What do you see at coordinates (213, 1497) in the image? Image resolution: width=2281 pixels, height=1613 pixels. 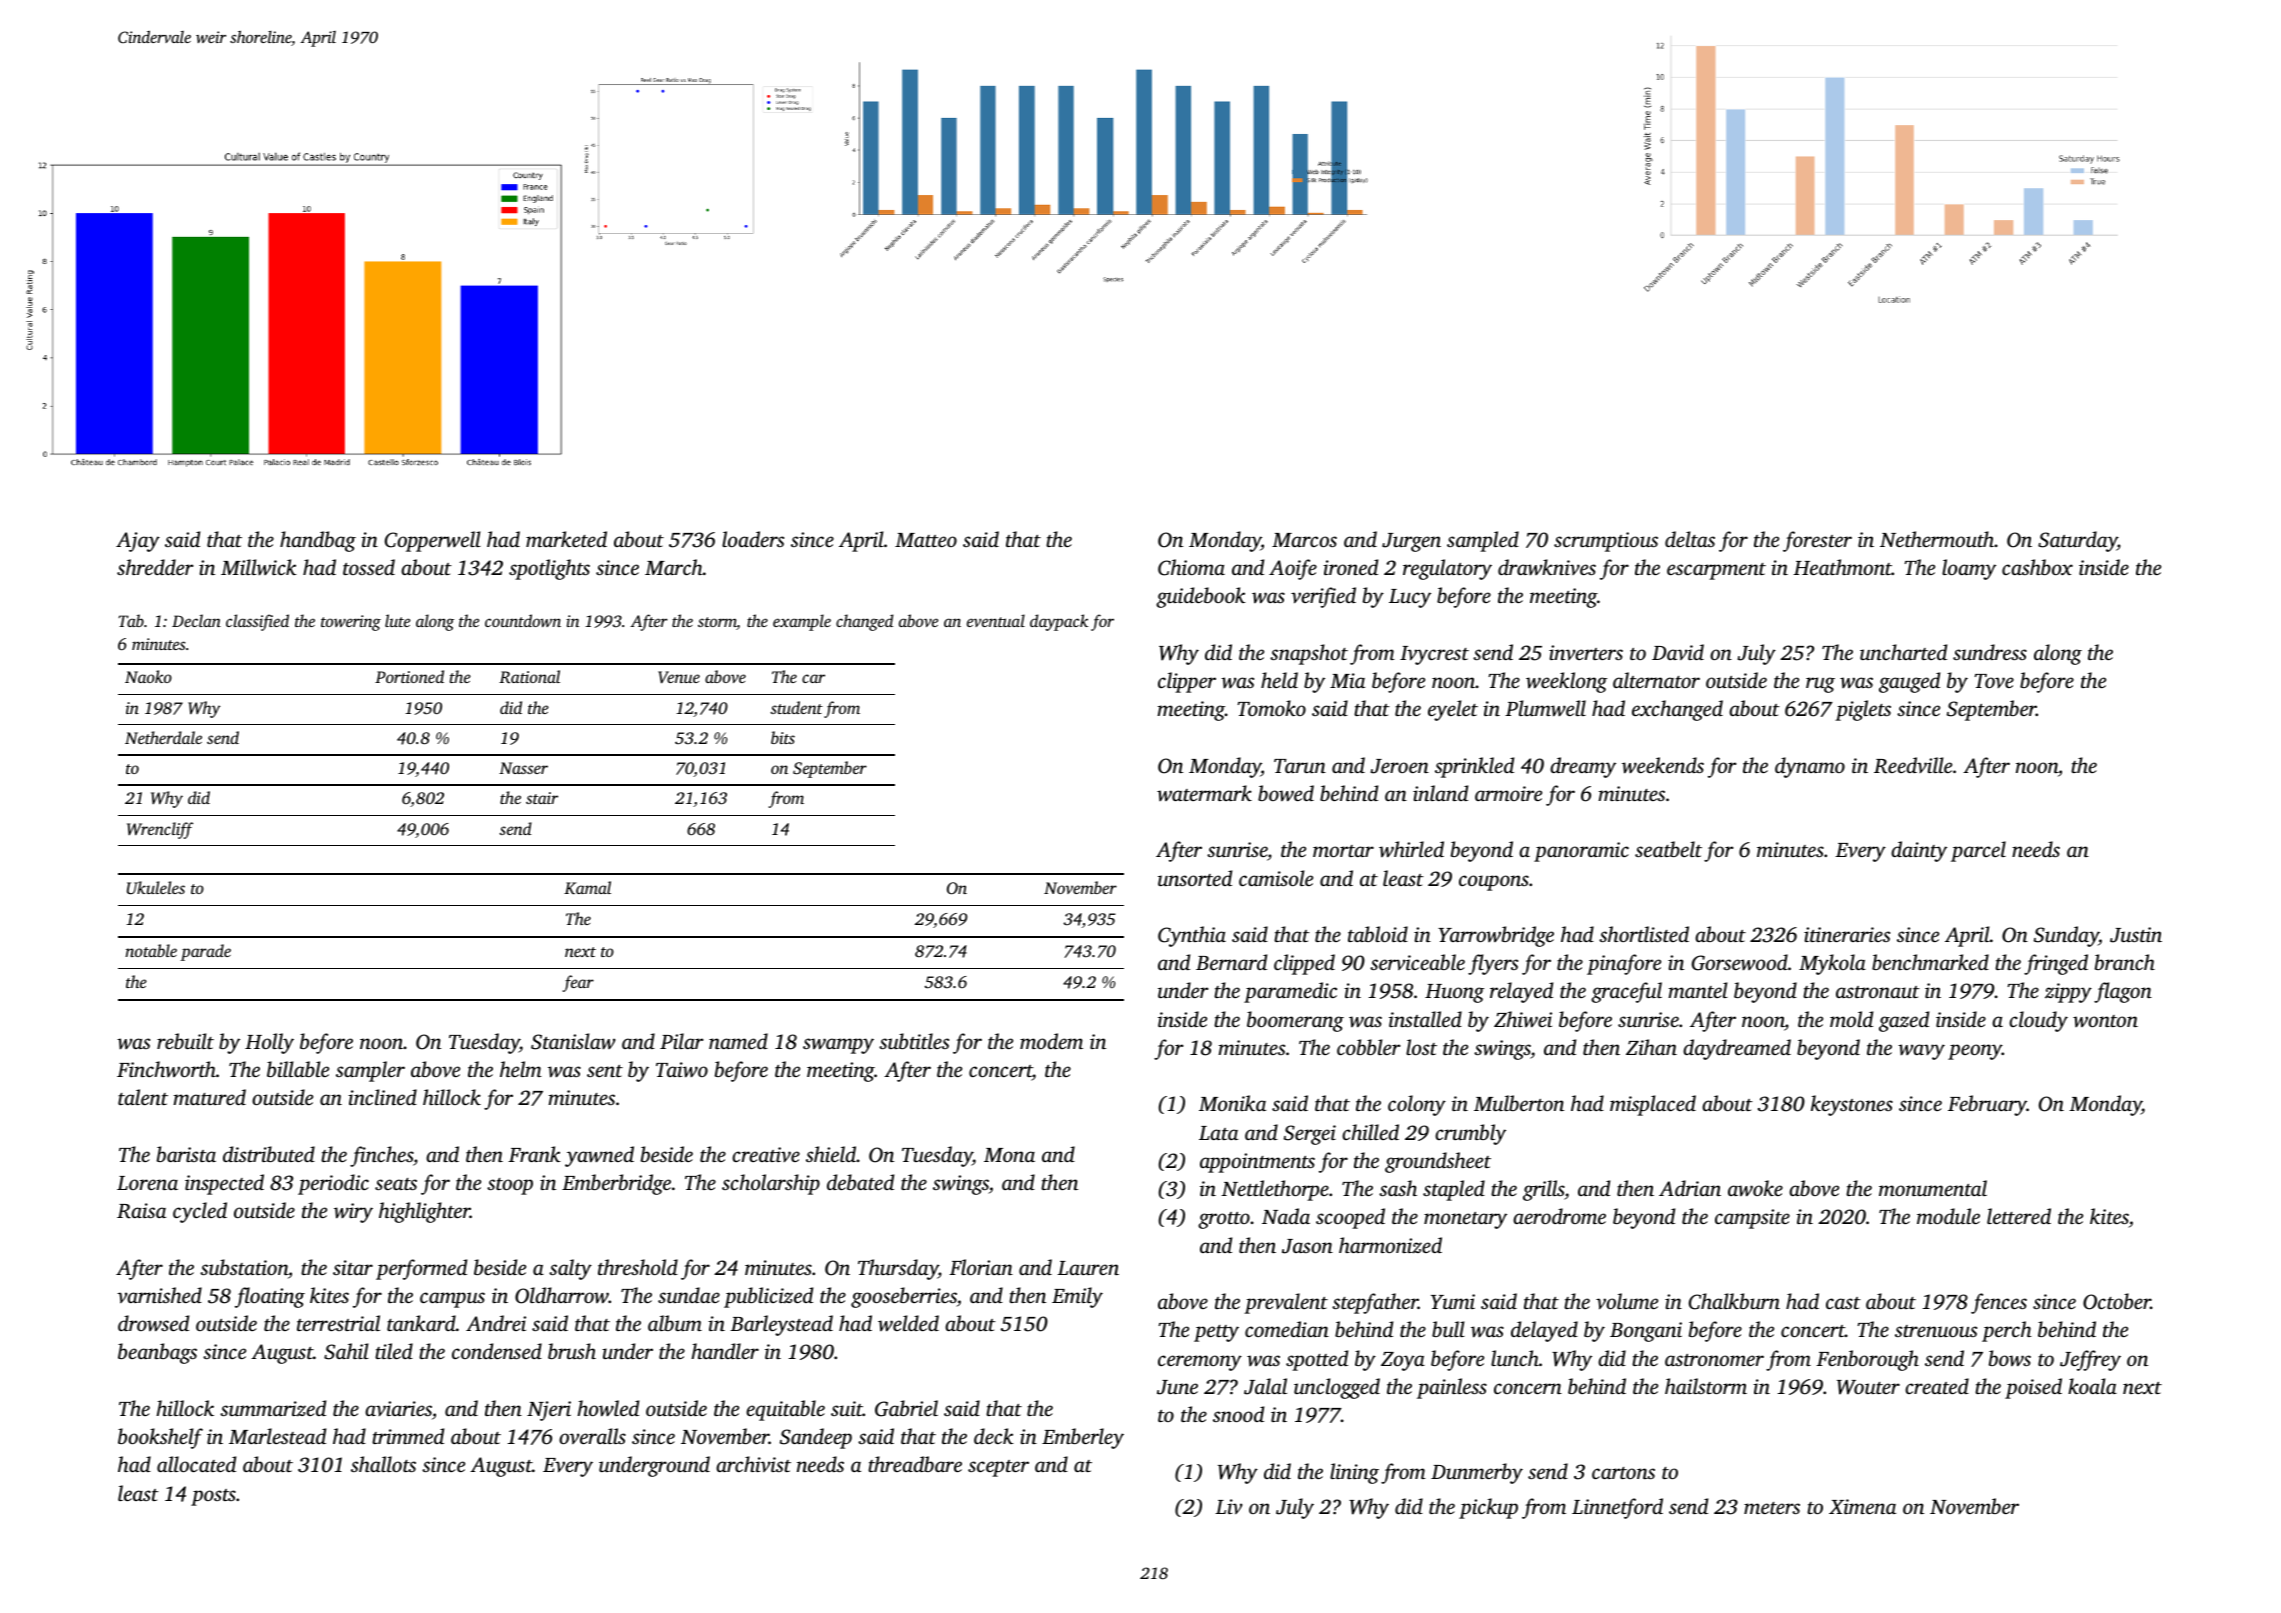 I see `posts` at bounding box center [213, 1497].
